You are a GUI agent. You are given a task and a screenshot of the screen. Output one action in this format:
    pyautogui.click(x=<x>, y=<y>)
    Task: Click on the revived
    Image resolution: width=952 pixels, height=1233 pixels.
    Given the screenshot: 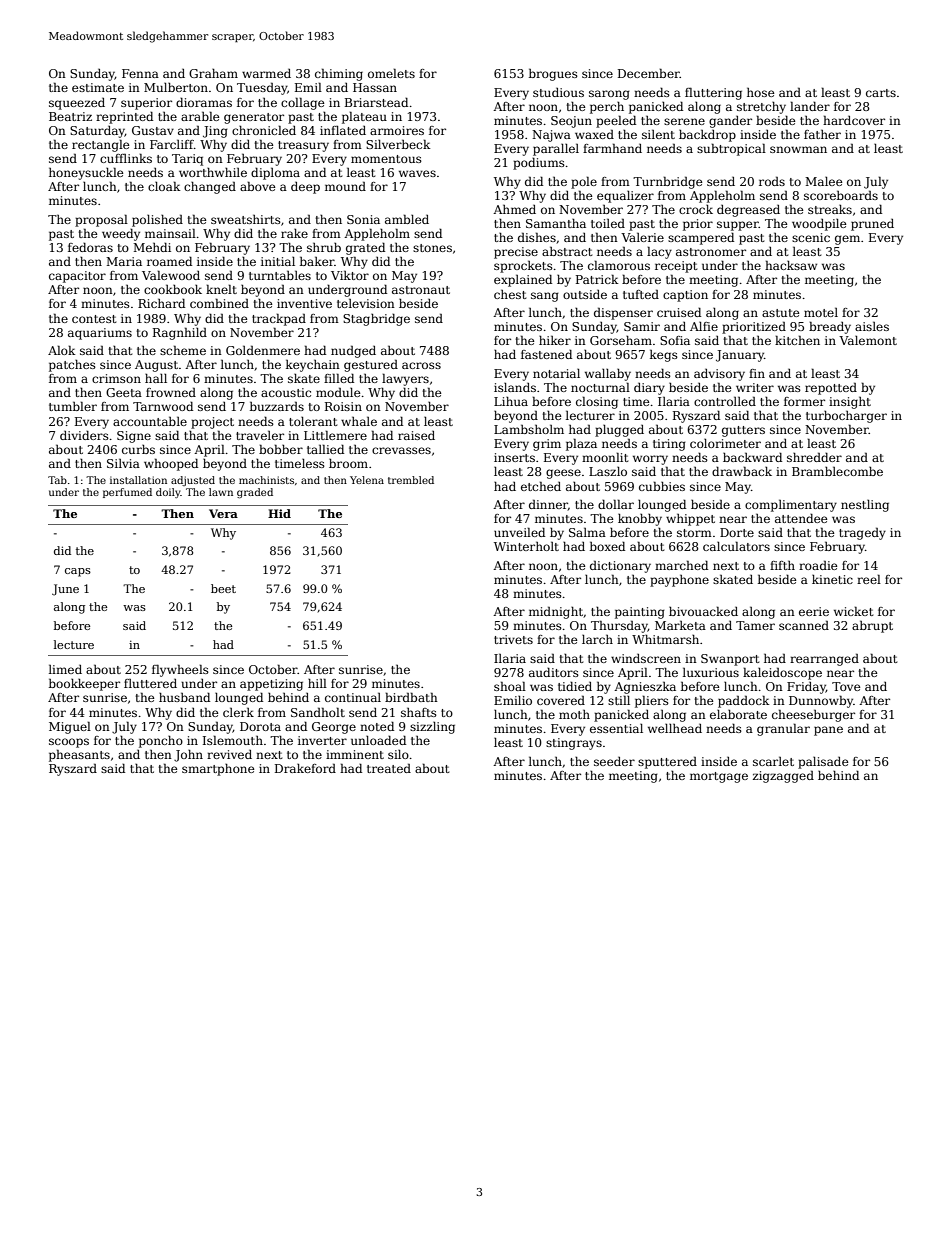 What is the action you would take?
    pyautogui.click(x=229, y=754)
